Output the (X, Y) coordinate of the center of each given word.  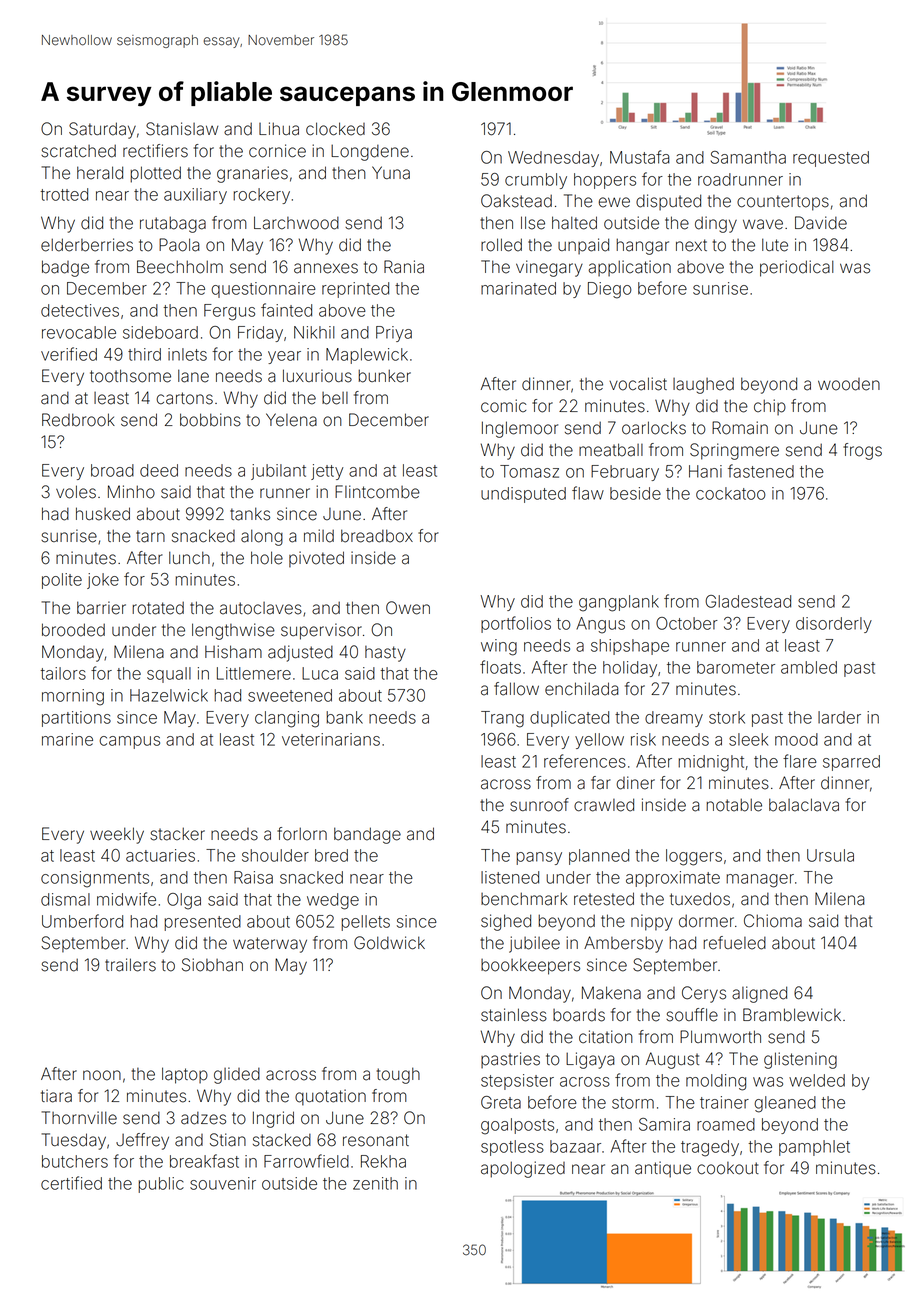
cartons (184, 398)
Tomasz (529, 471)
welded (817, 1080)
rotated (158, 608)
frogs (862, 451)
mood (796, 739)
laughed (703, 385)
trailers (130, 965)
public (161, 1185)
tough (398, 1075)
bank (344, 717)
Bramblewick (792, 1015)
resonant (376, 1140)
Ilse (533, 223)
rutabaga (173, 224)
